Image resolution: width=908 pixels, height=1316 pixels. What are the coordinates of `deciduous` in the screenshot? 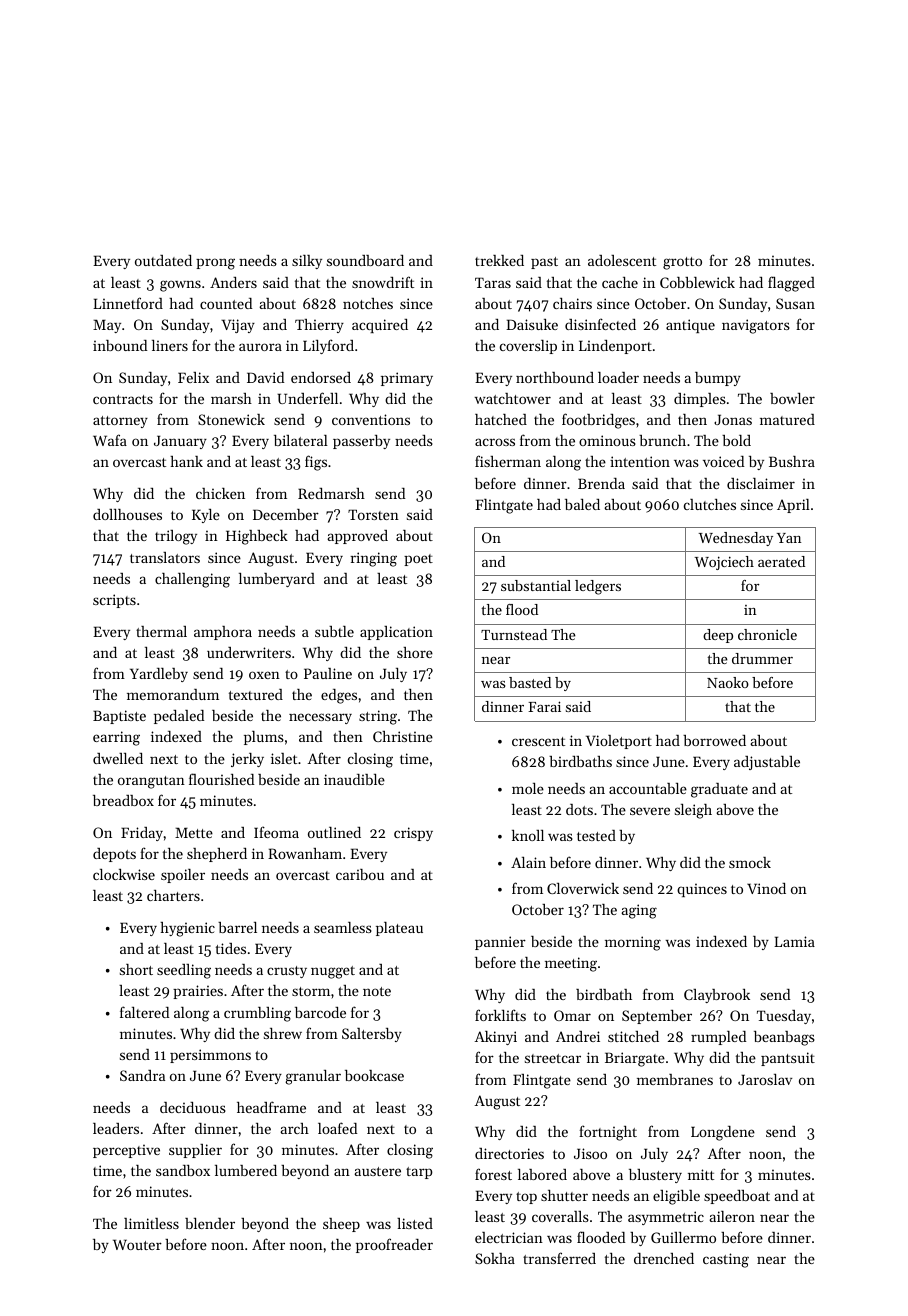 It's located at (193, 1107).
